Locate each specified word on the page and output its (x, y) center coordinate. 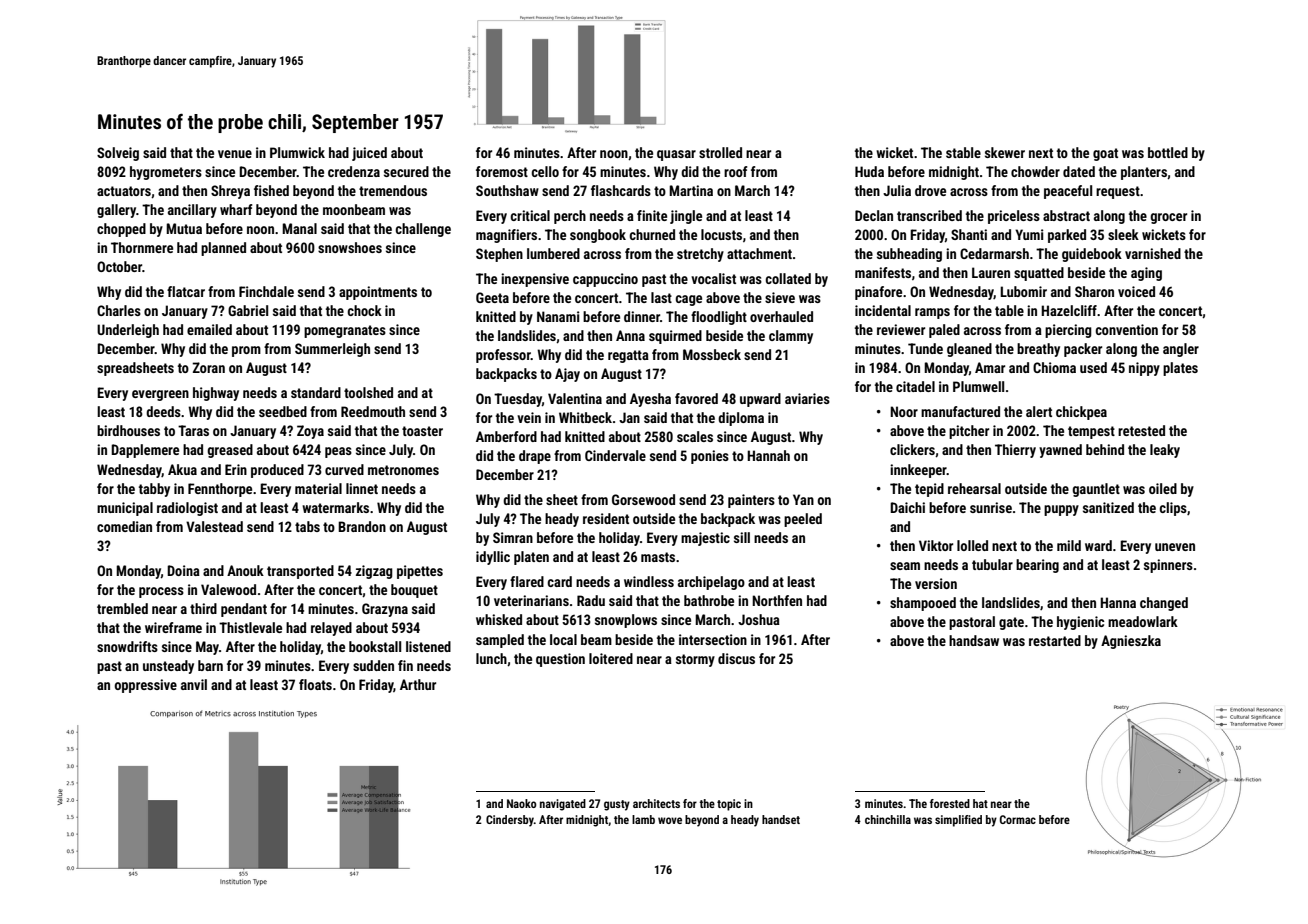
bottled (1168, 152)
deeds (163, 411)
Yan (803, 499)
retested (1141, 430)
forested (950, 803)
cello (545, 171)
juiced (369, 154)
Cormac (1018, 819)
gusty (617, 805)
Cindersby (510, 821)
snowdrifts (127, 646)
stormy (695, 660)
